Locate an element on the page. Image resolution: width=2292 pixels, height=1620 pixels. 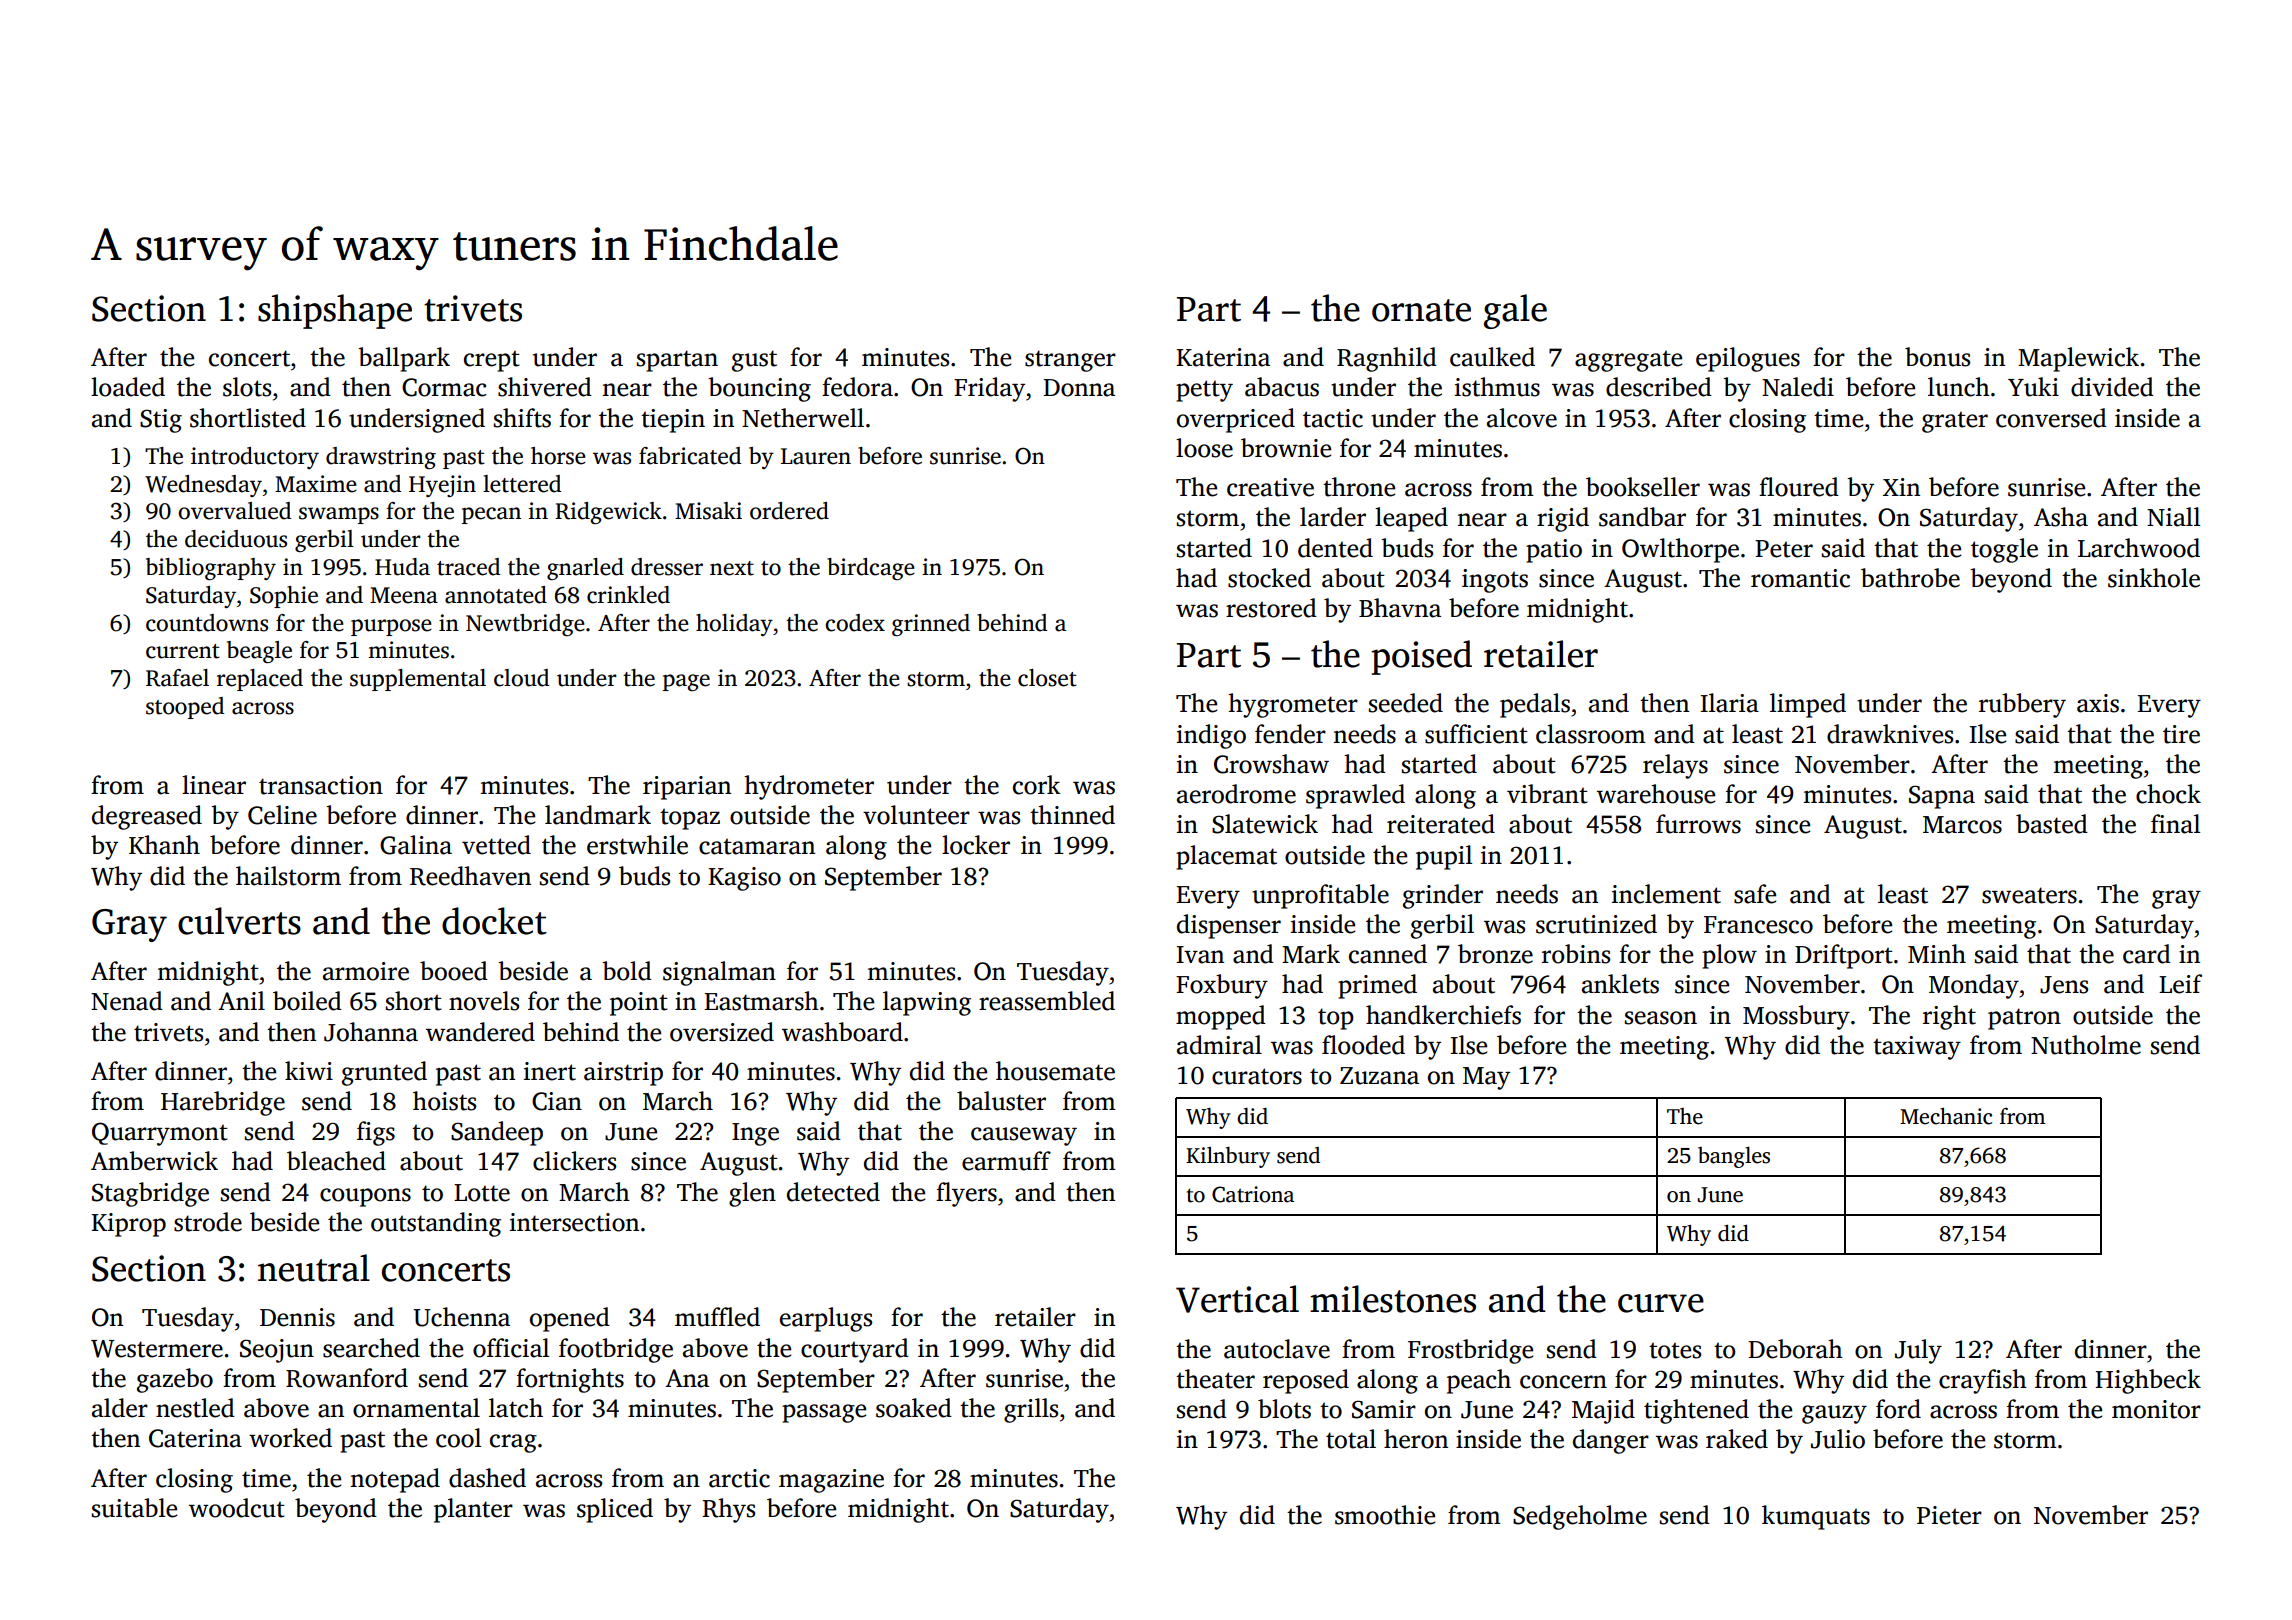
Westermere is located at coordinates (157, 1349).
